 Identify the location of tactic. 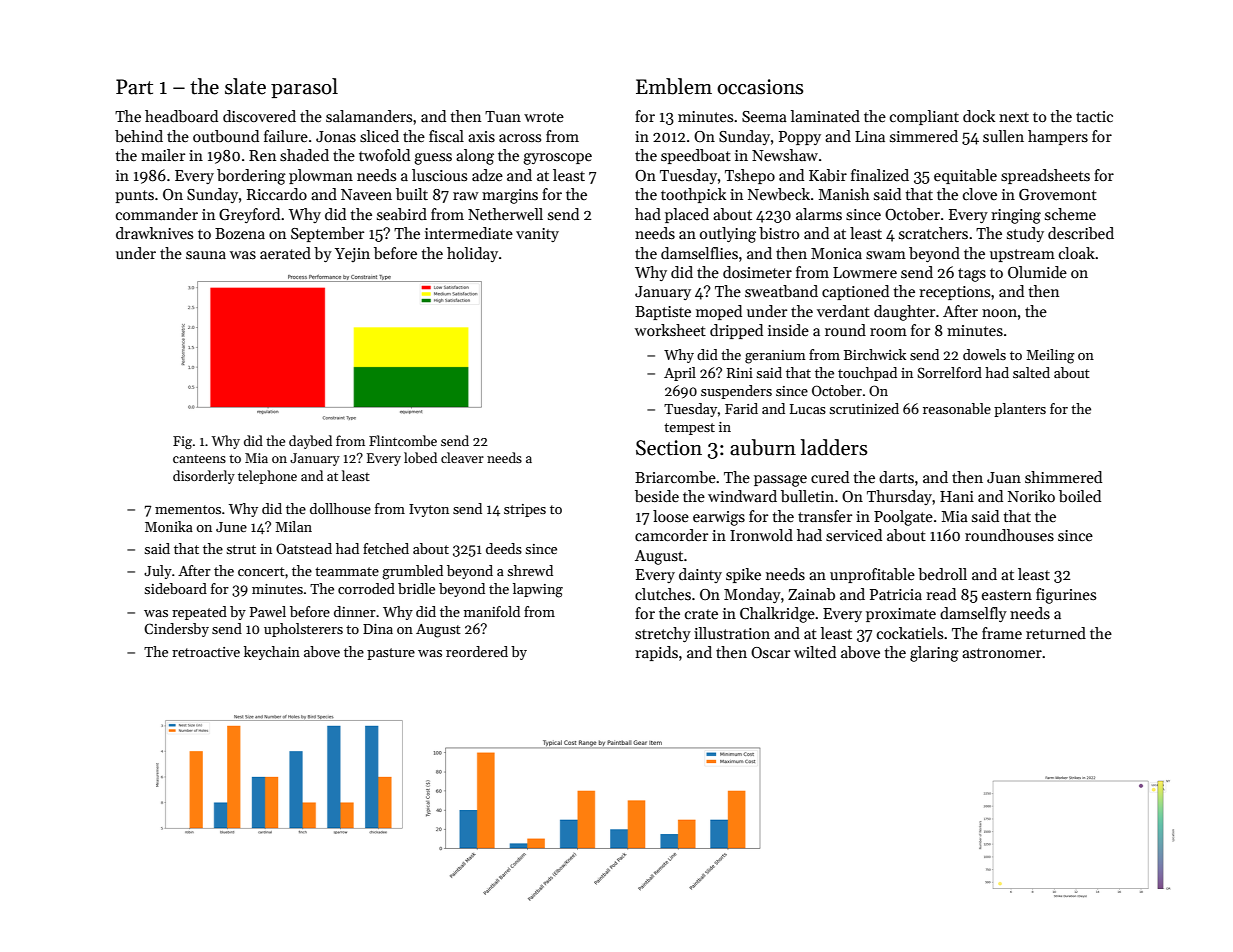
(1094, 116).
